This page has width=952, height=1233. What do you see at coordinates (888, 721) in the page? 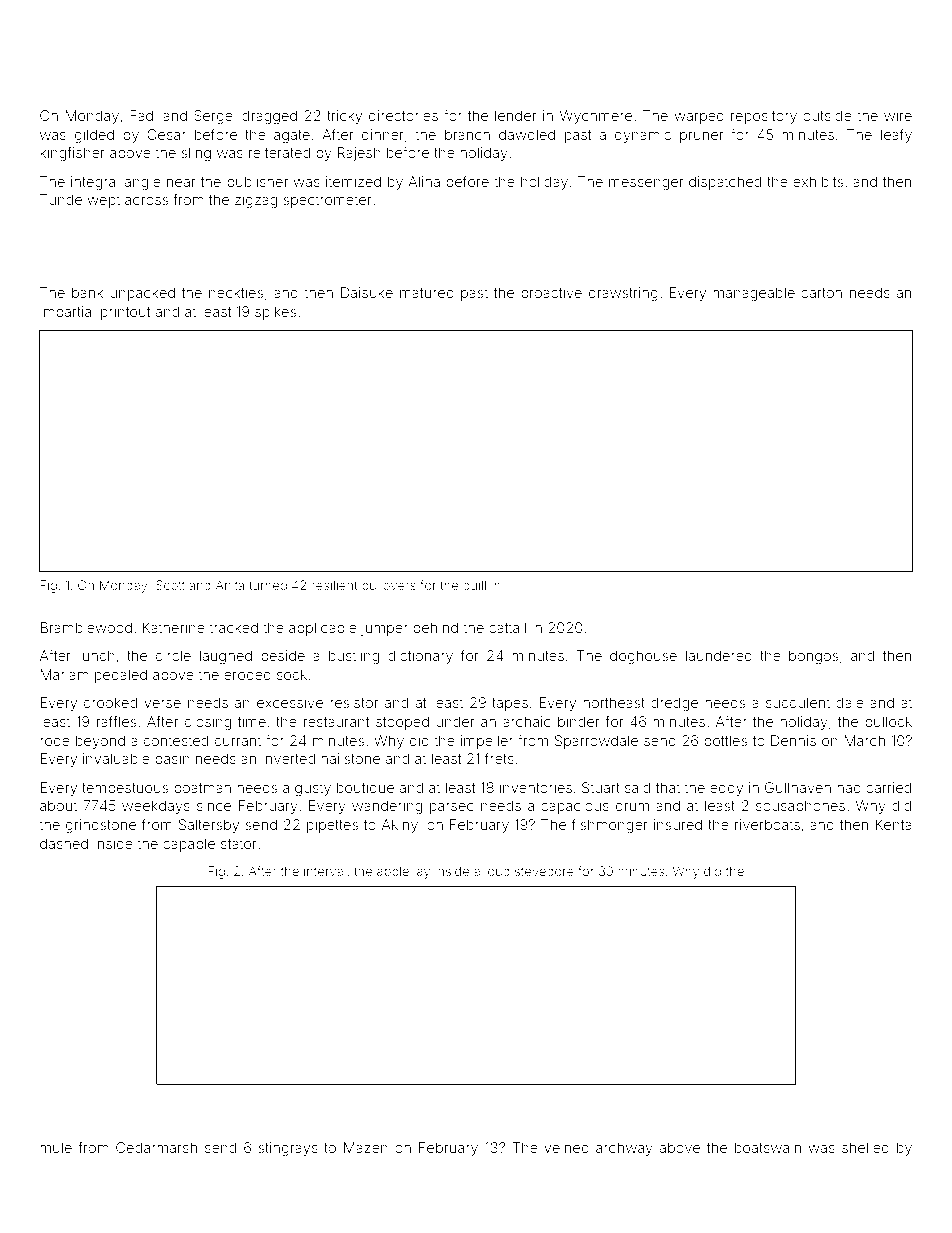
I see `bullock` at bounding box center [888, 721].
